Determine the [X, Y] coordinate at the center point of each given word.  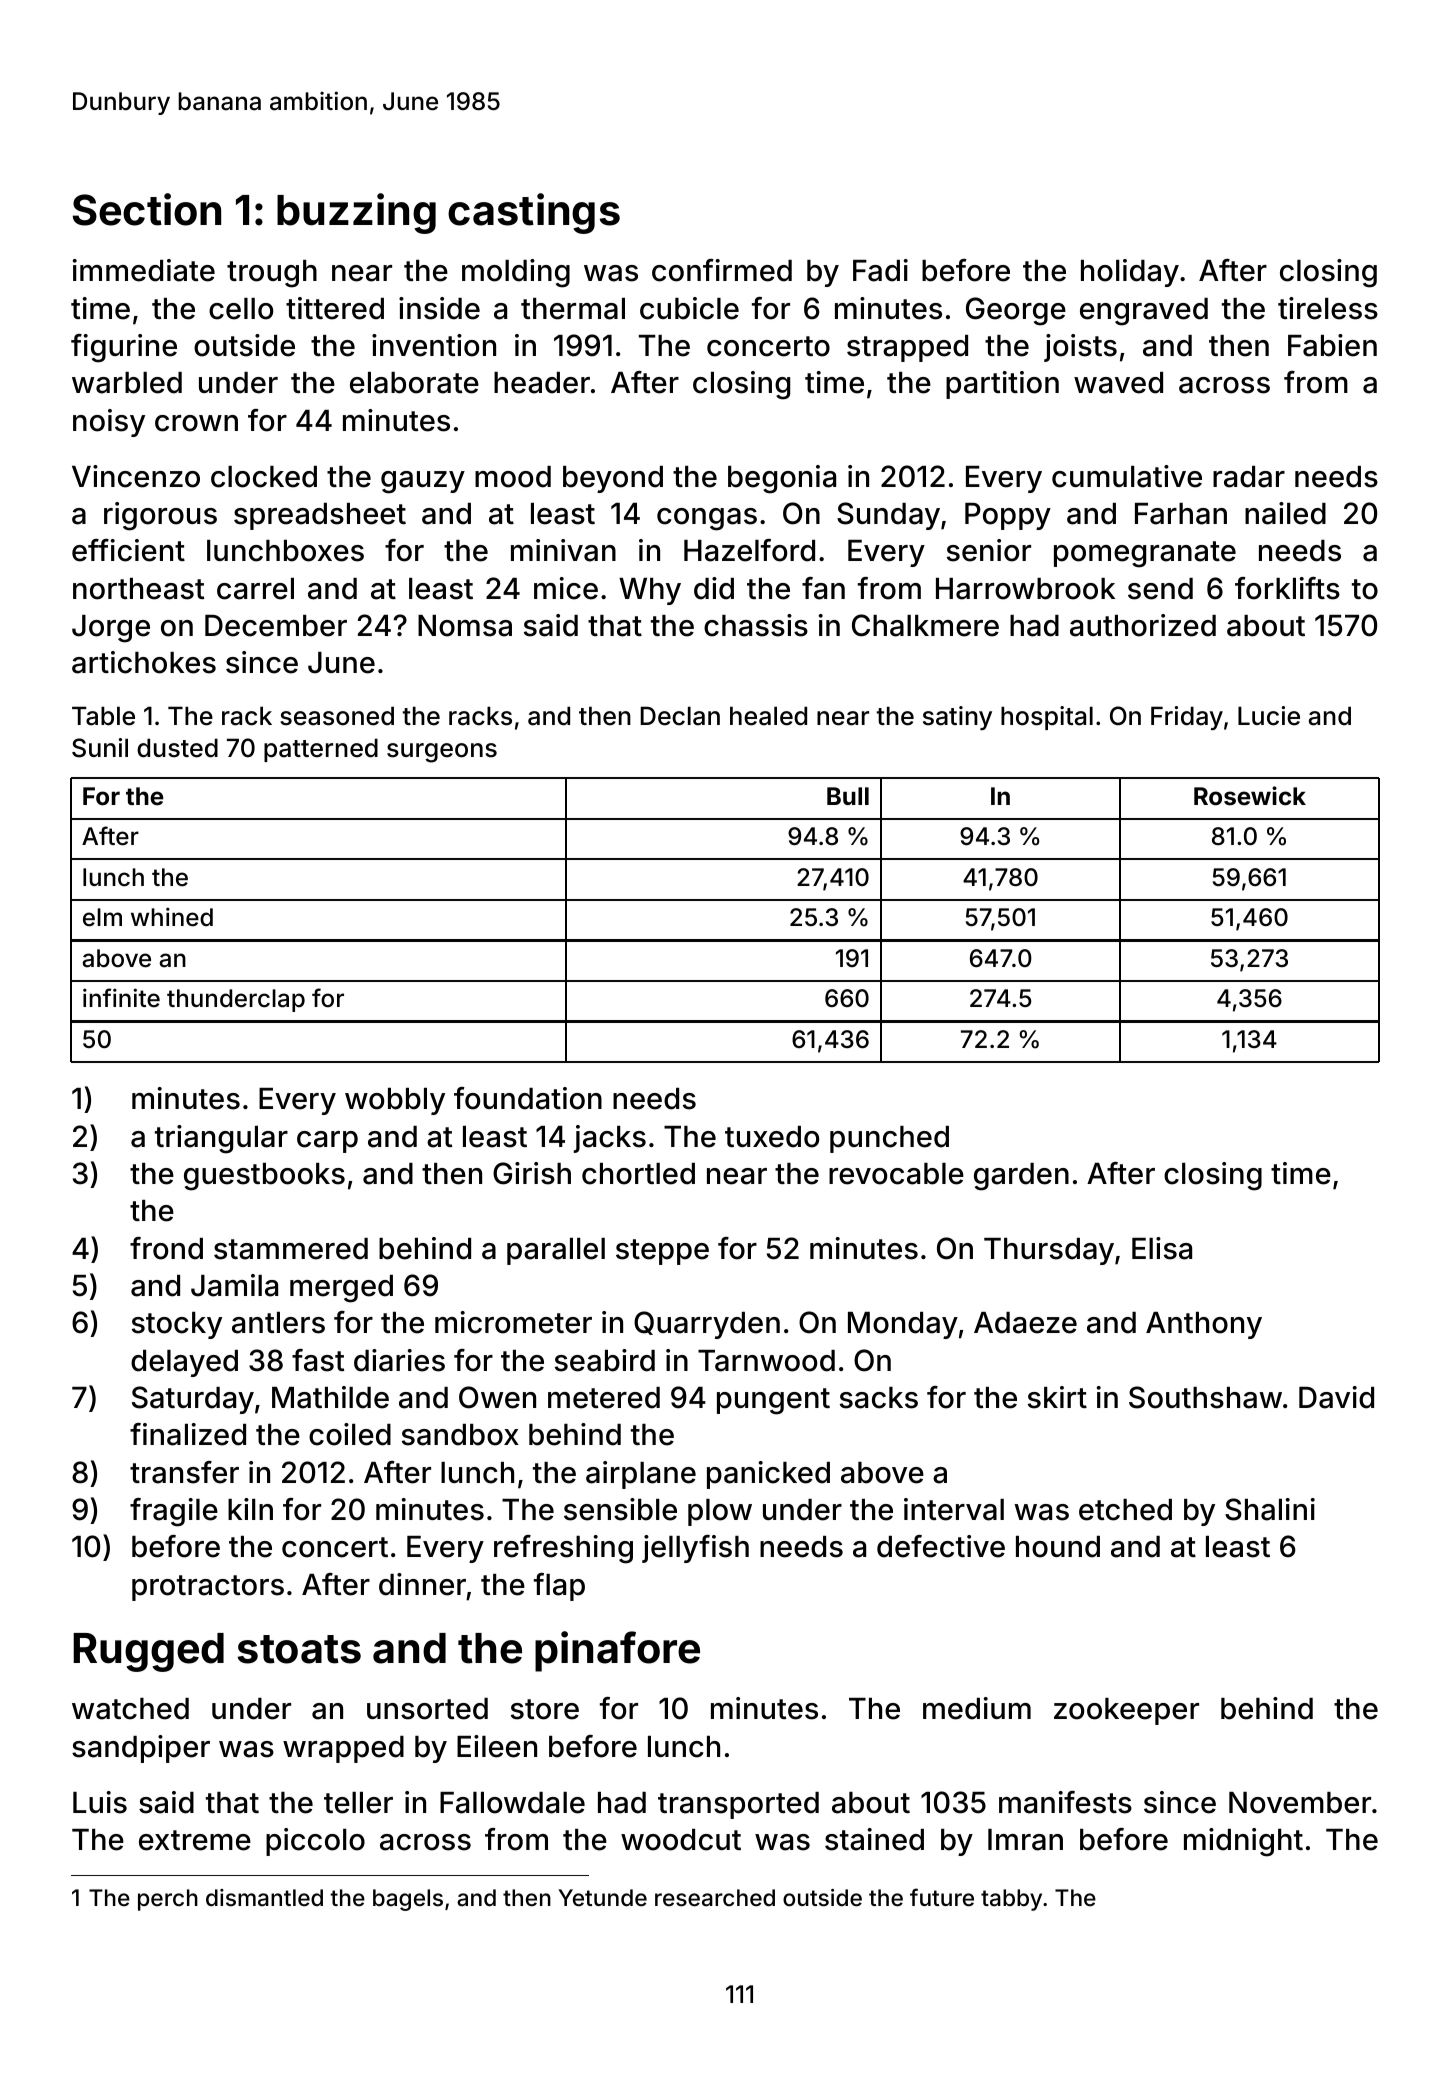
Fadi [880, 270]
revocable [896, 1174]
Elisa [1162, 1248]
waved [1118, 383]
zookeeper [1126, 1711]
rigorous [160, 516]
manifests [1065, 1802]
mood [513, 477]
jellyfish [695, 1549]
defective [941, 1546]
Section [147, 209]
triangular [221, 1139]
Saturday [193, 1400]
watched [130, 1709]
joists [1080, 348]
